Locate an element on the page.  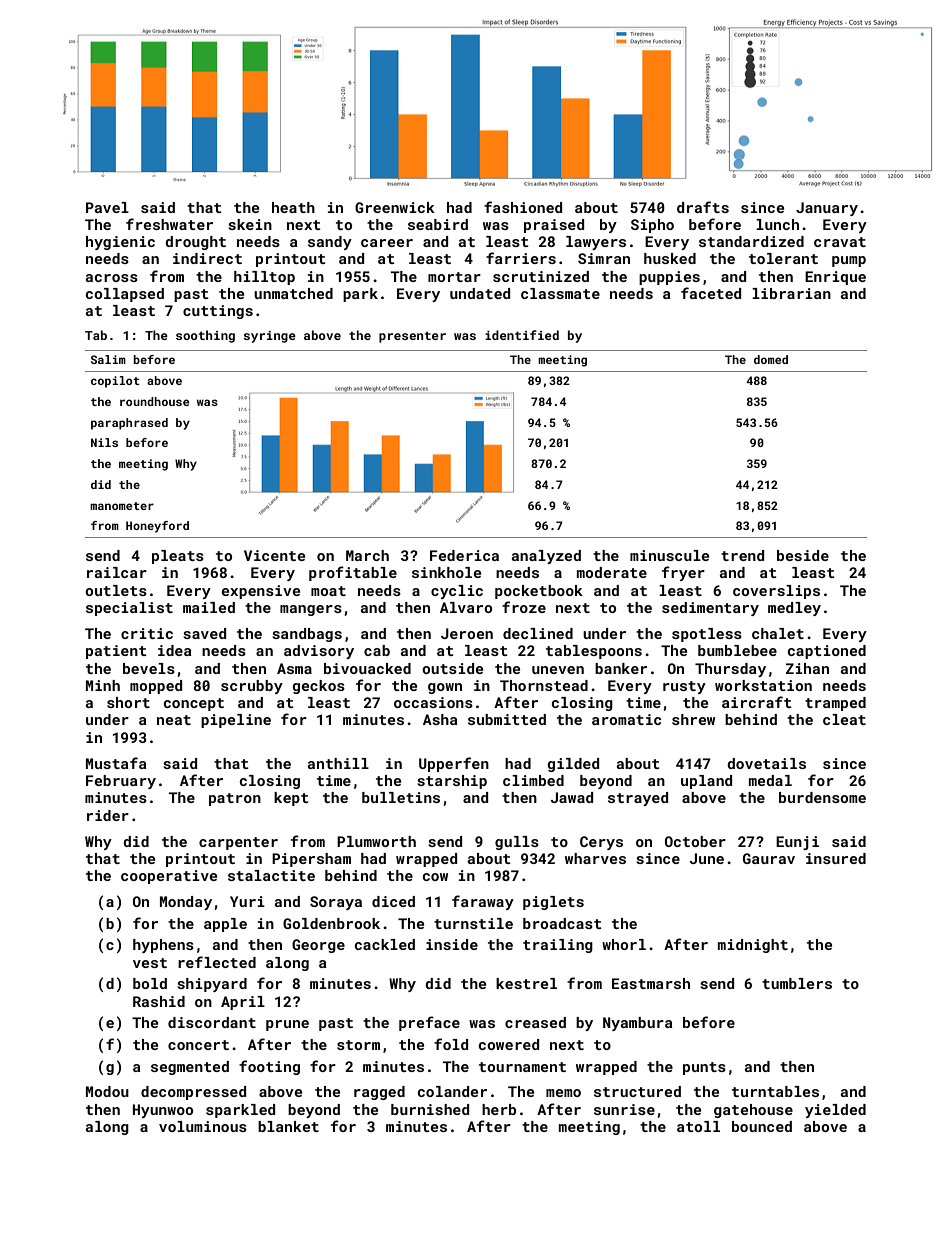
Honeyford is located at coordinates (157, 527).
